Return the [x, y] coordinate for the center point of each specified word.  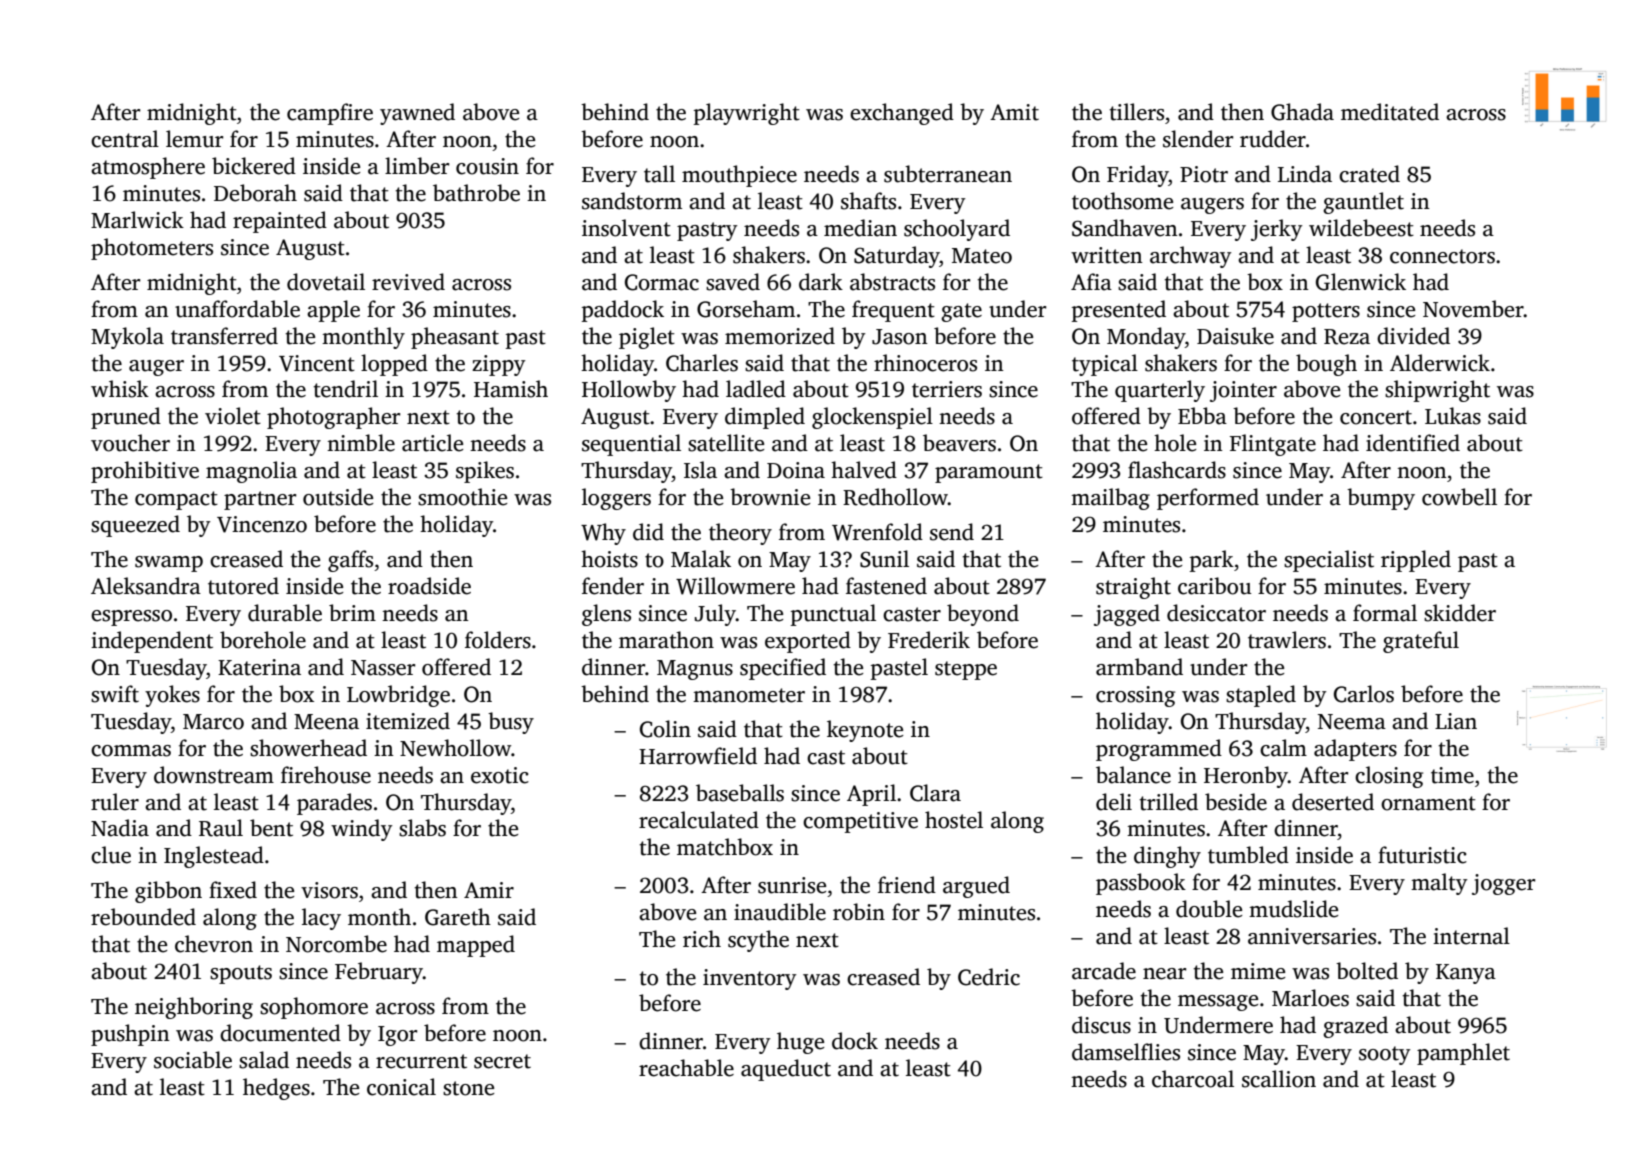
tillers [1136, 112]
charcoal [1193, 1079]
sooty [1385, 1055]
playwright [747, 114]
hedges [276, 1089]
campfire [330, 114]
